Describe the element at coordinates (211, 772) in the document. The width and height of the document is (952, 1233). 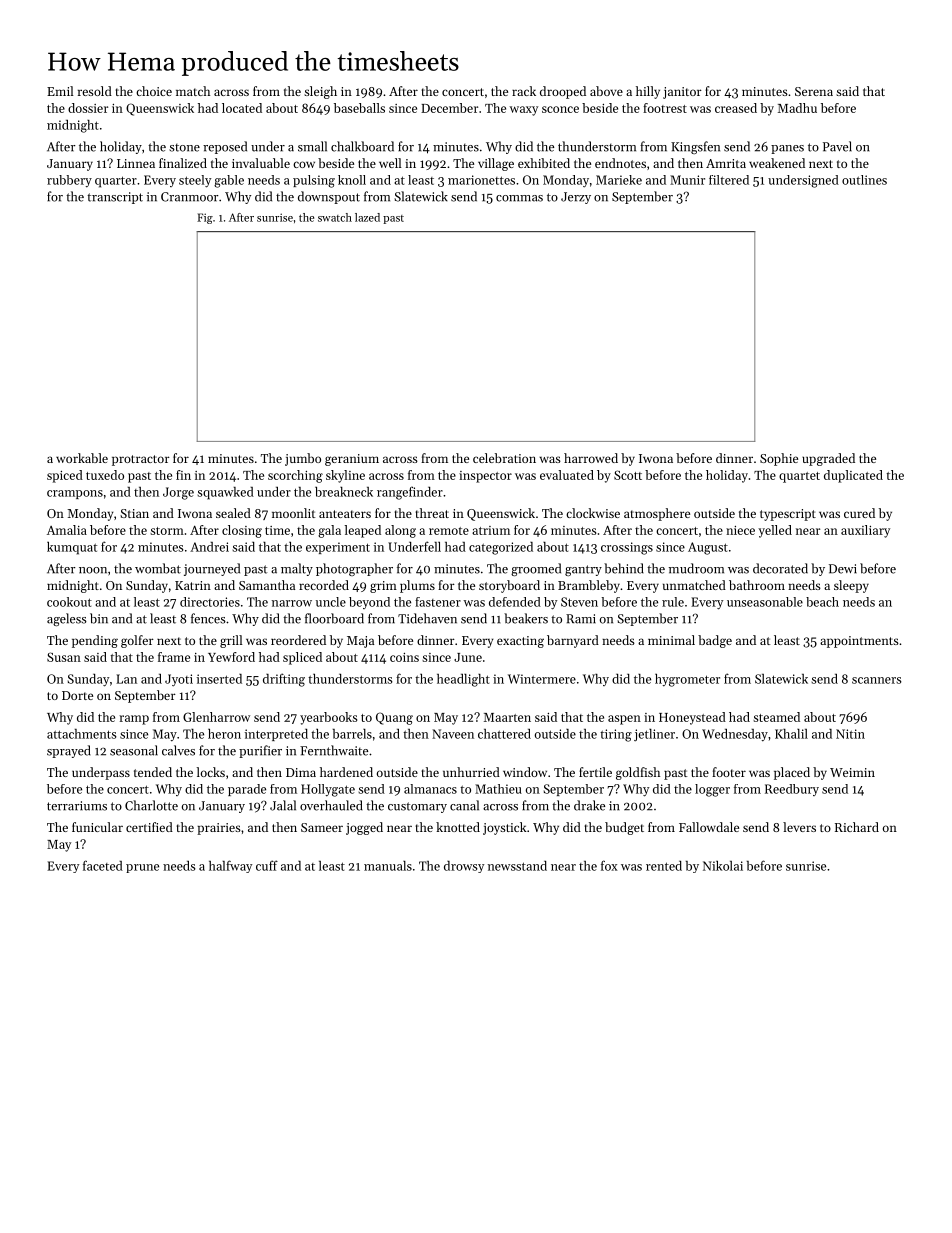
I see `locks` at that location.
